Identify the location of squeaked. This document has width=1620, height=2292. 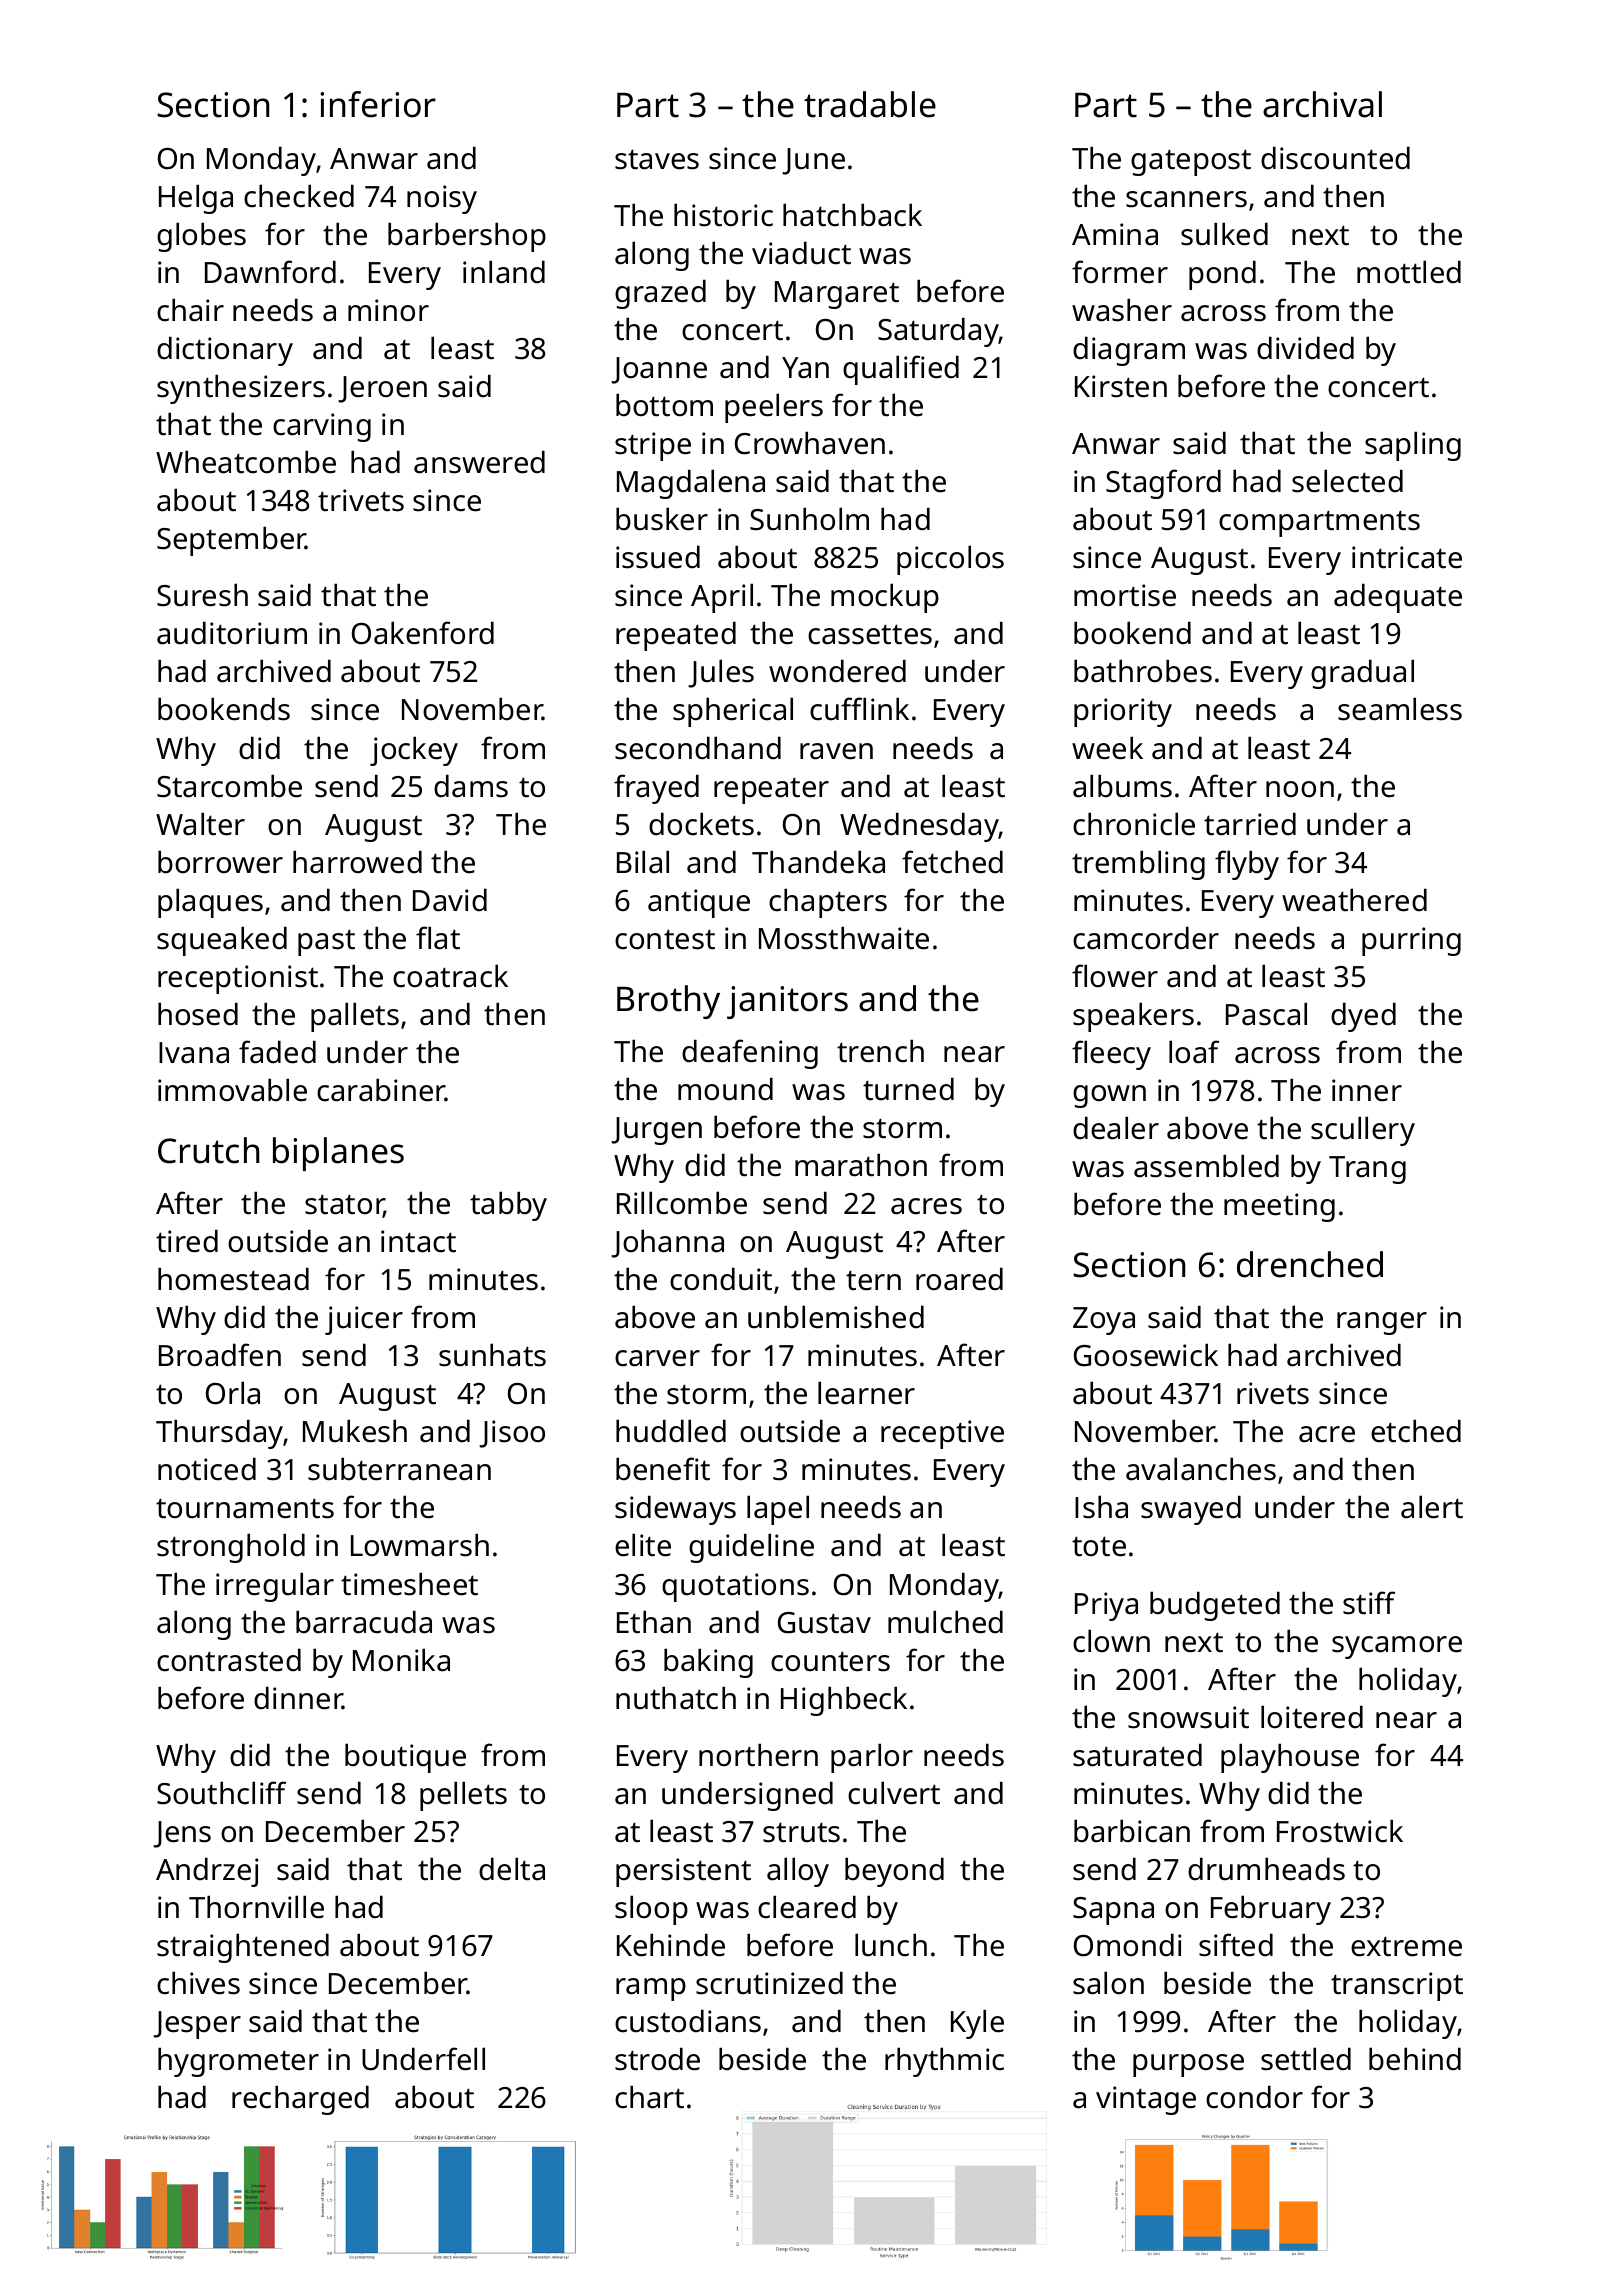
(222, 941).
